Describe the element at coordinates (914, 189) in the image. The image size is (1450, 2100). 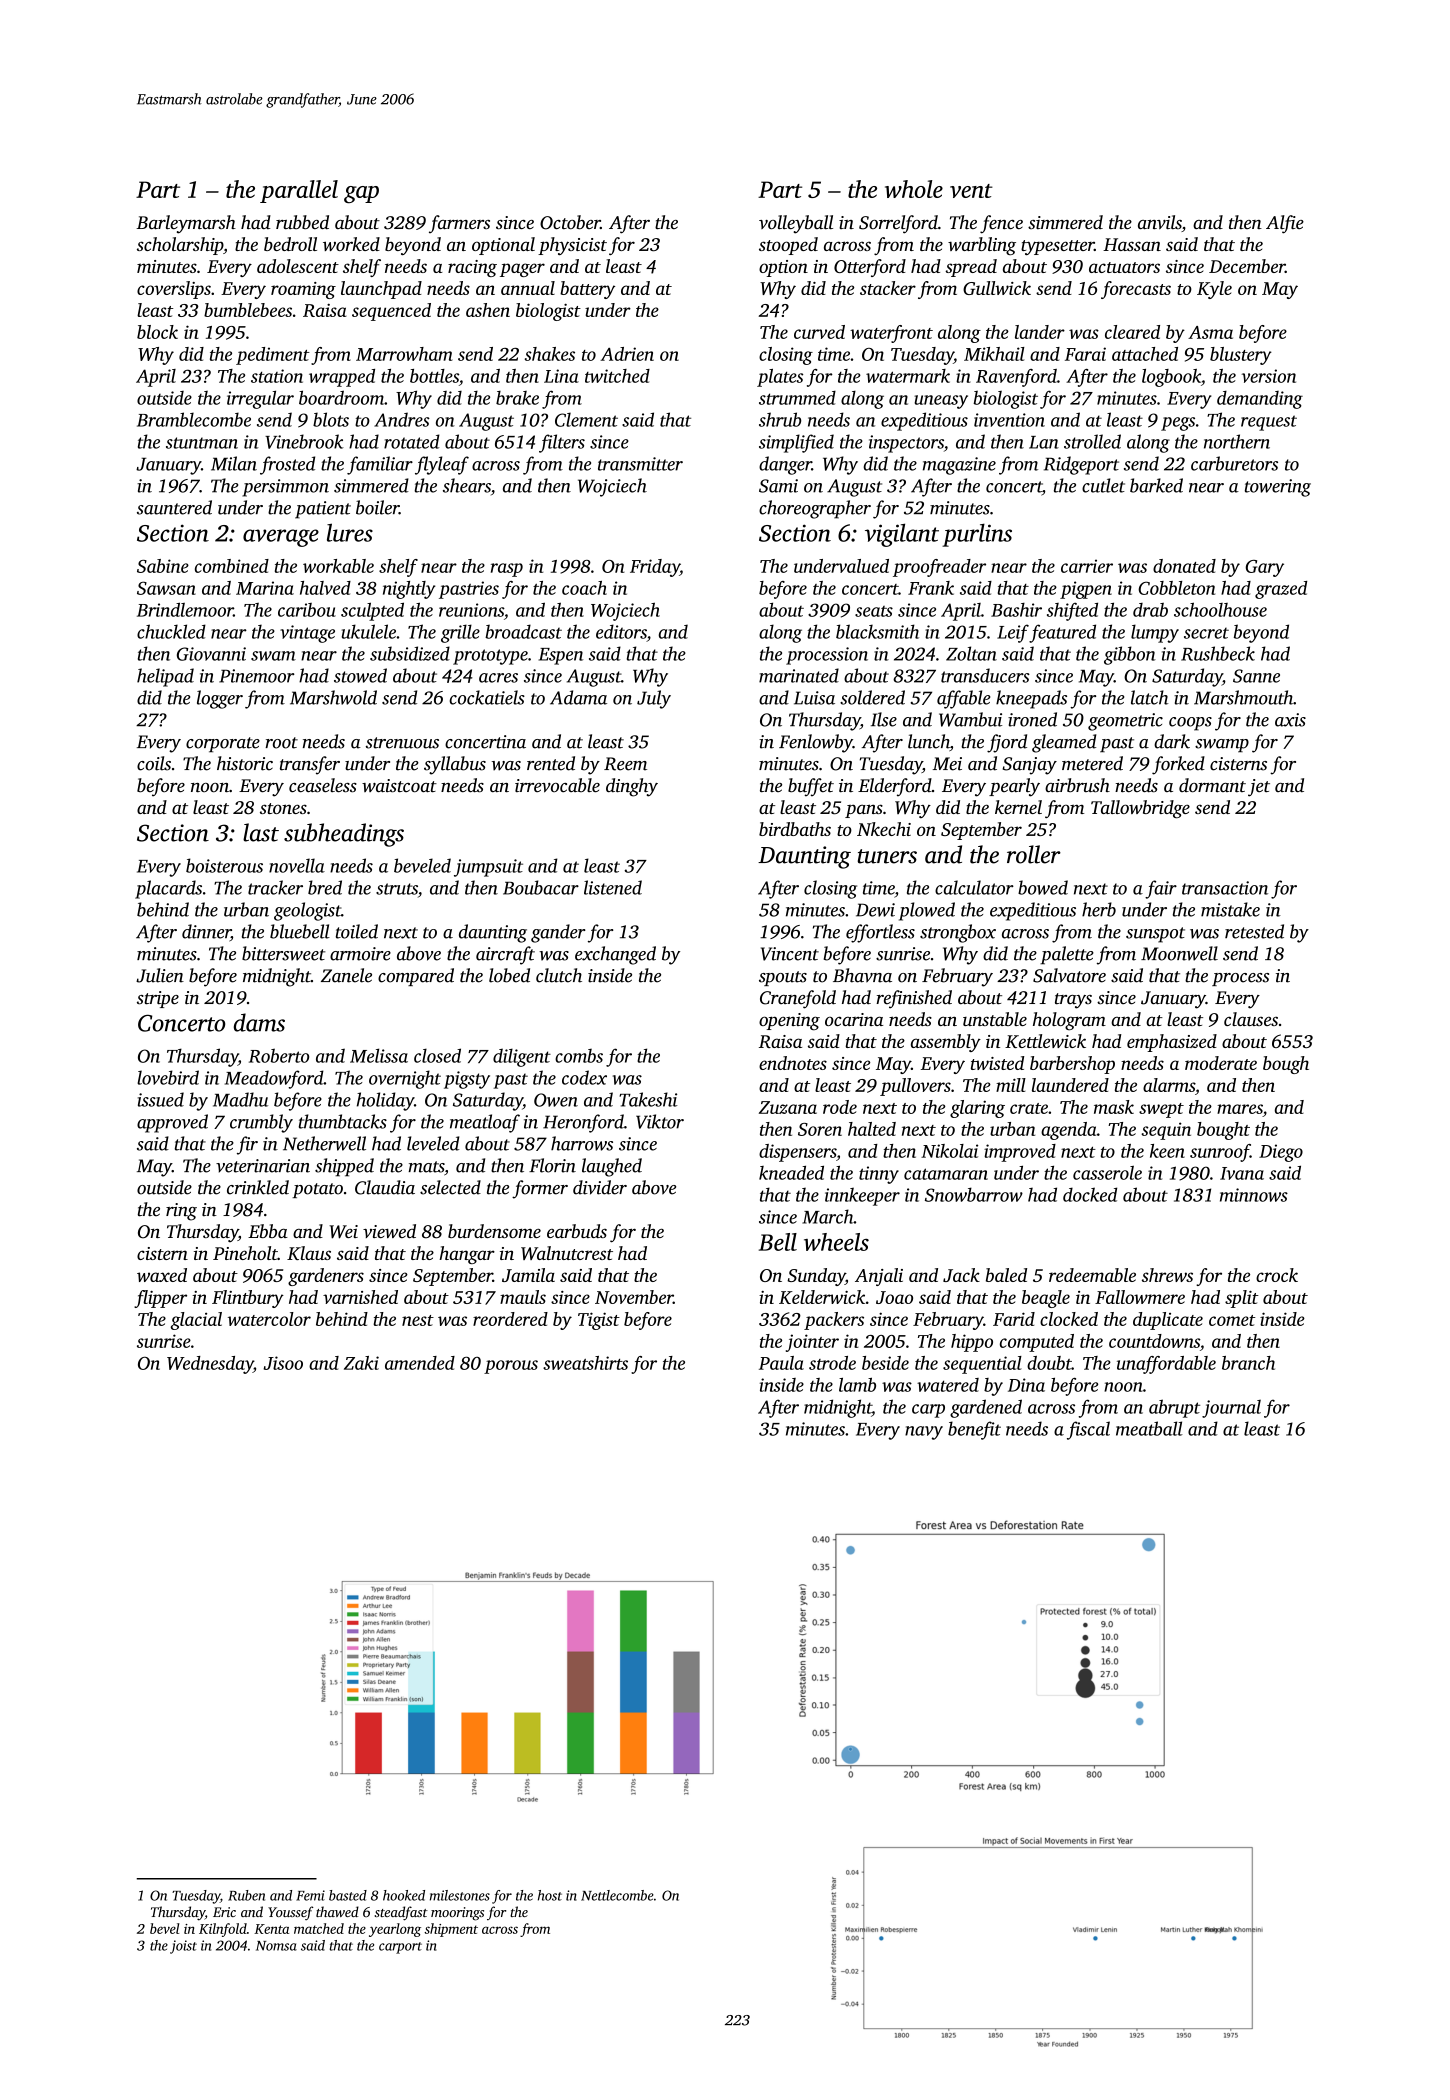
I see `whole` at that location.
